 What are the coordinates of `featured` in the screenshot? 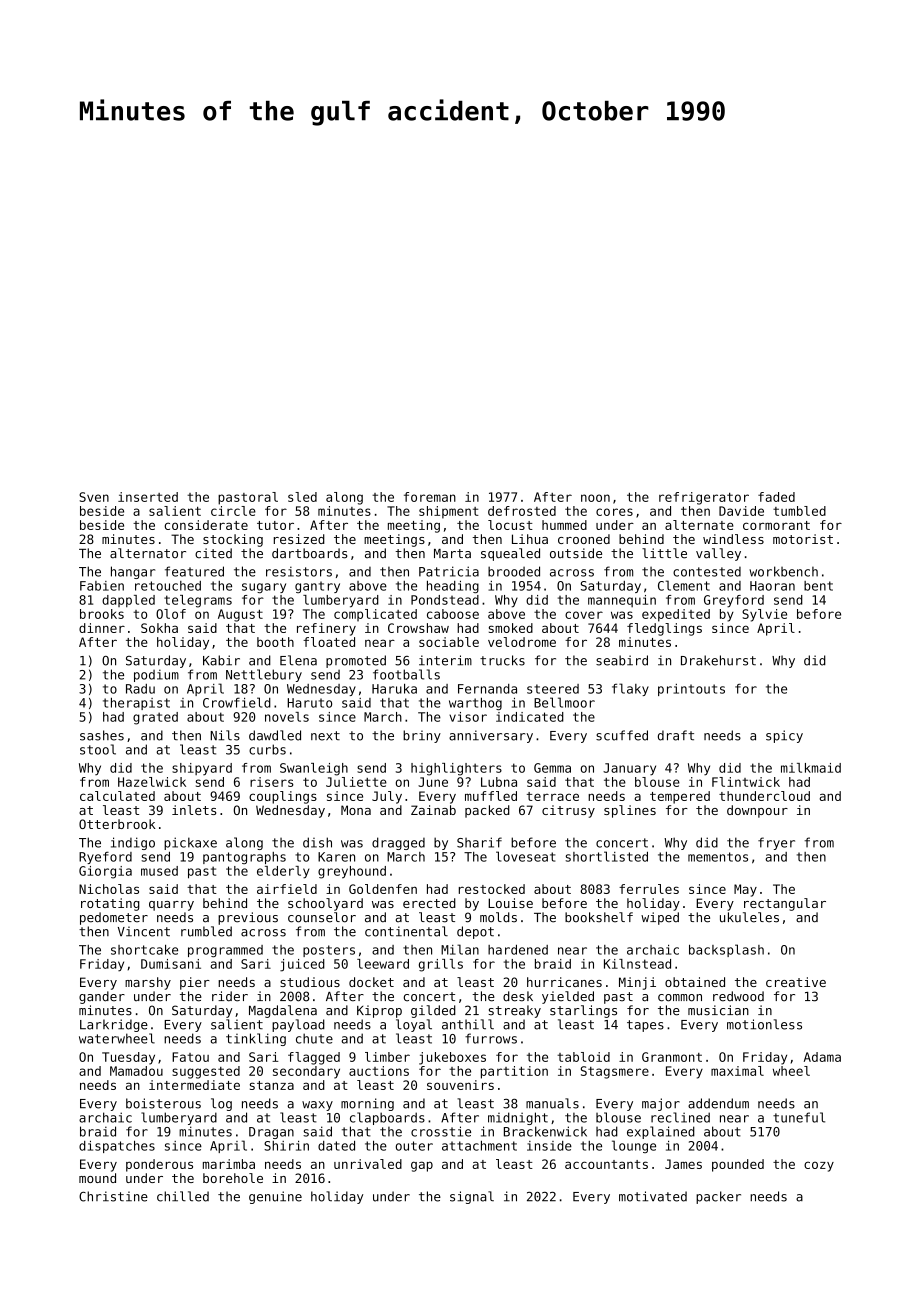 It's located at (194, 571).
